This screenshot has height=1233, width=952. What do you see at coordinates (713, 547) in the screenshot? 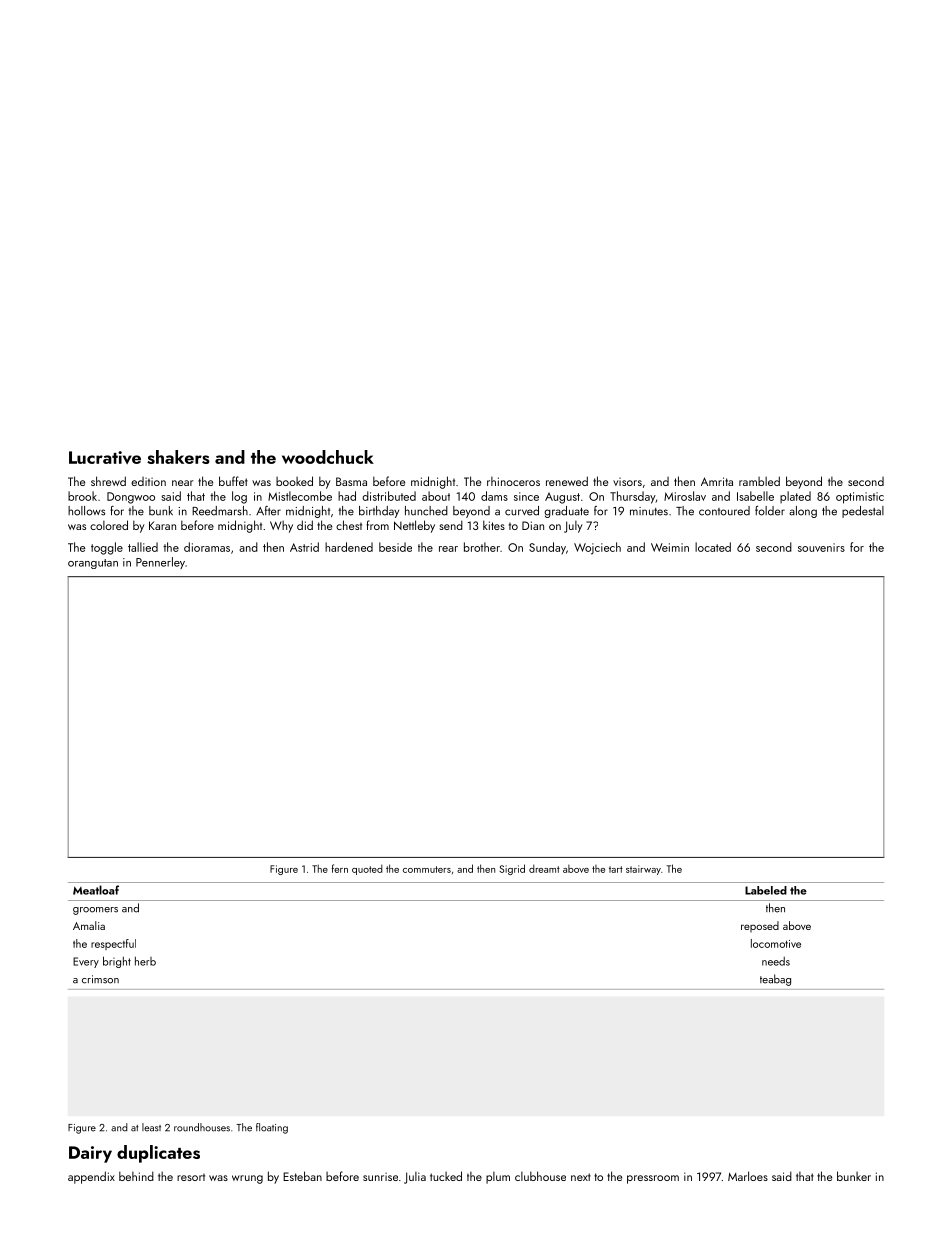
I see `located` at bounding box center [713, 547].
